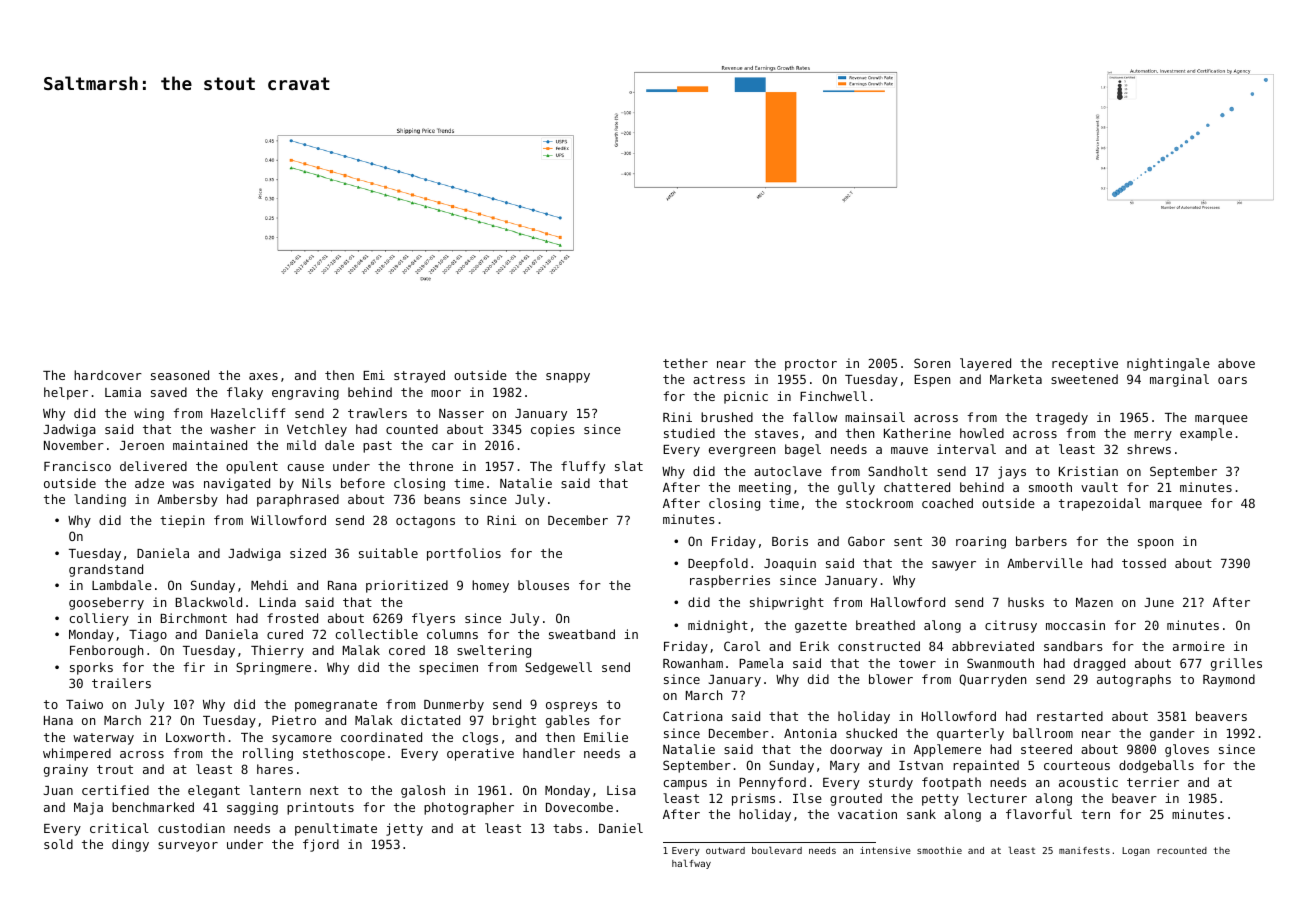 This page has height=924, width=1308. I want to click on sawyer, so click(954, 566).
